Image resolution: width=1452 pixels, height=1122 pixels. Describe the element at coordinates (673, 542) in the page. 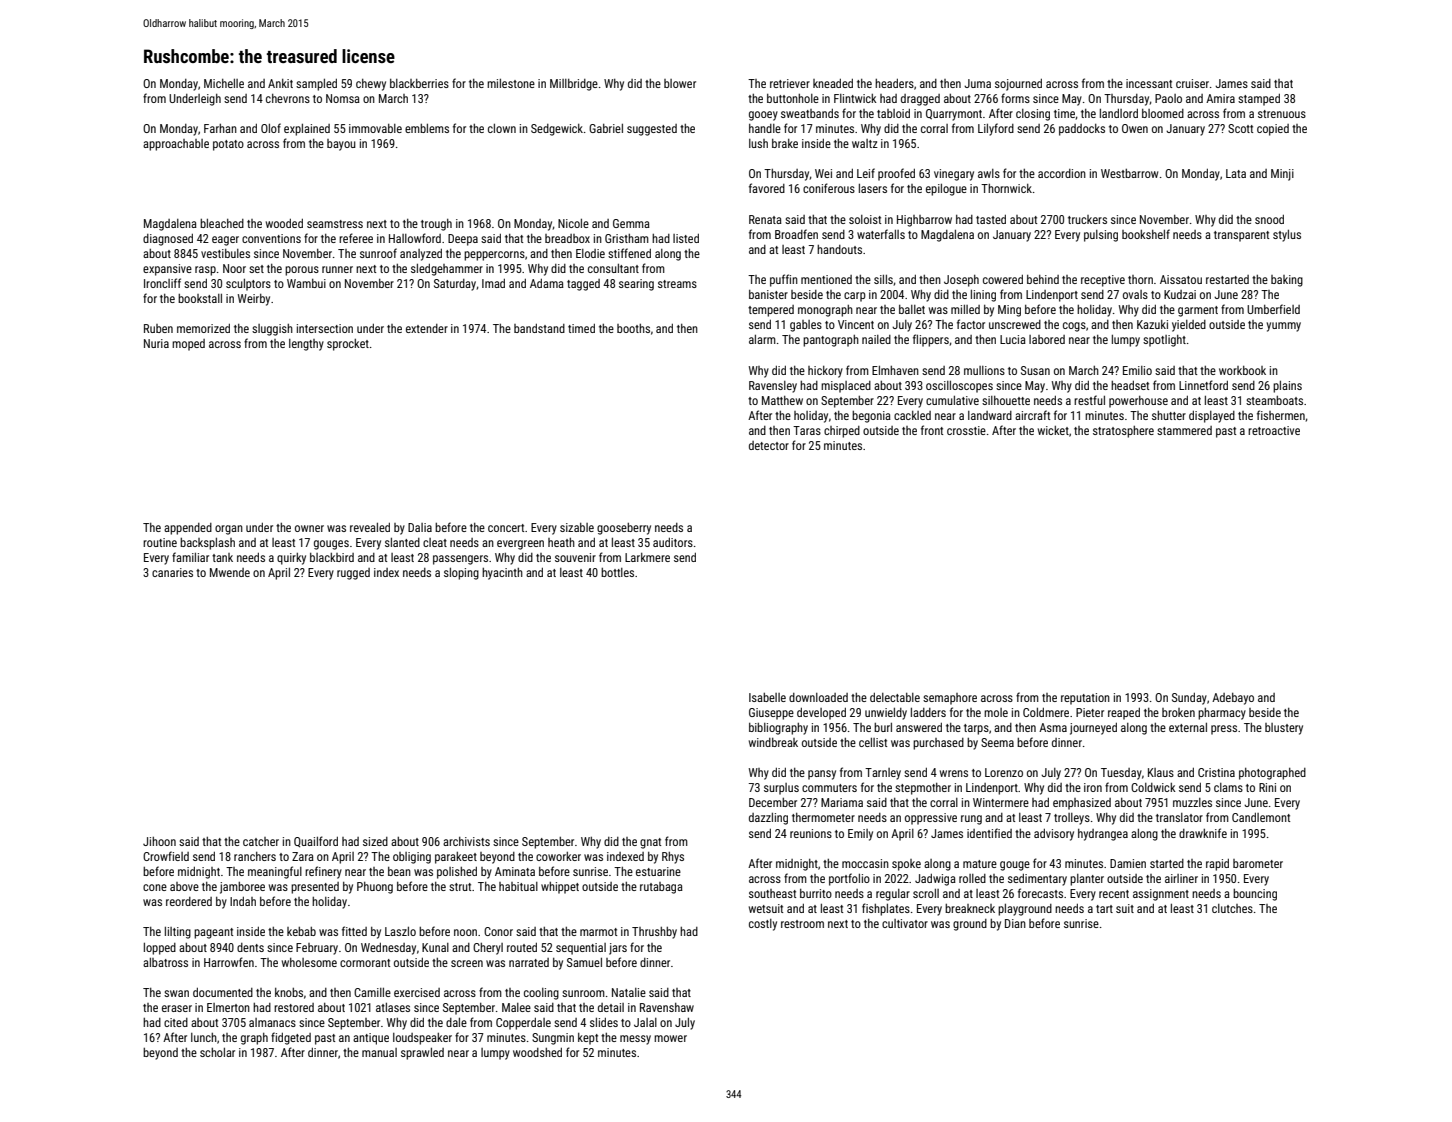

I see `auditors` at that location.
